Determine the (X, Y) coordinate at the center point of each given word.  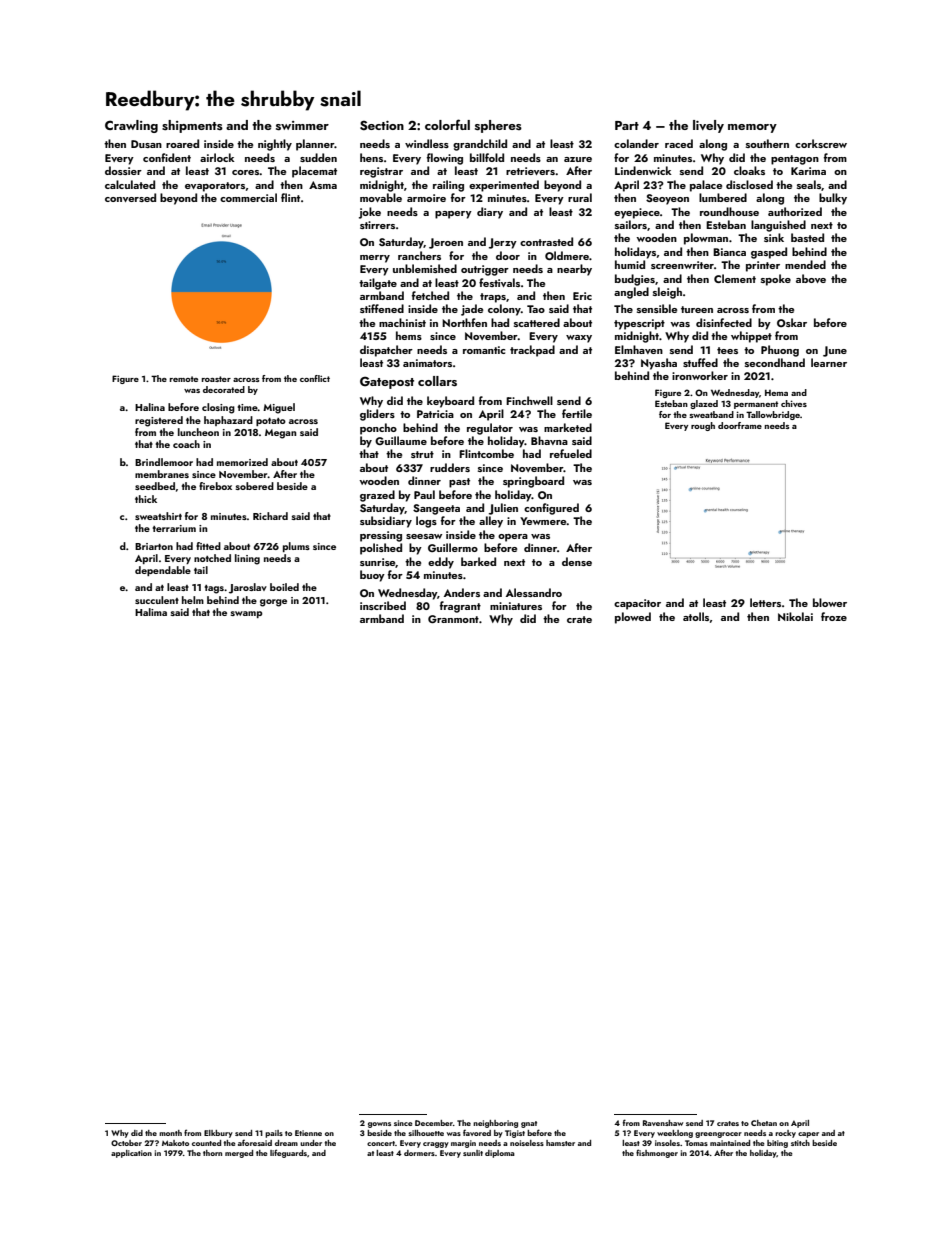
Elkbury (218, 1134)
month (170, 1133)
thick (146, 499)
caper (808, 1135)
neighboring (495, 1124)
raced (679, 143)
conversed (130, 197)
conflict (315, 378)
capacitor (637, 604)
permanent (756, 405)
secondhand (775, 362)
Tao (536, 309)
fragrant (460, 607)
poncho (378, 429)
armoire (426, 198)
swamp (247, 614)
